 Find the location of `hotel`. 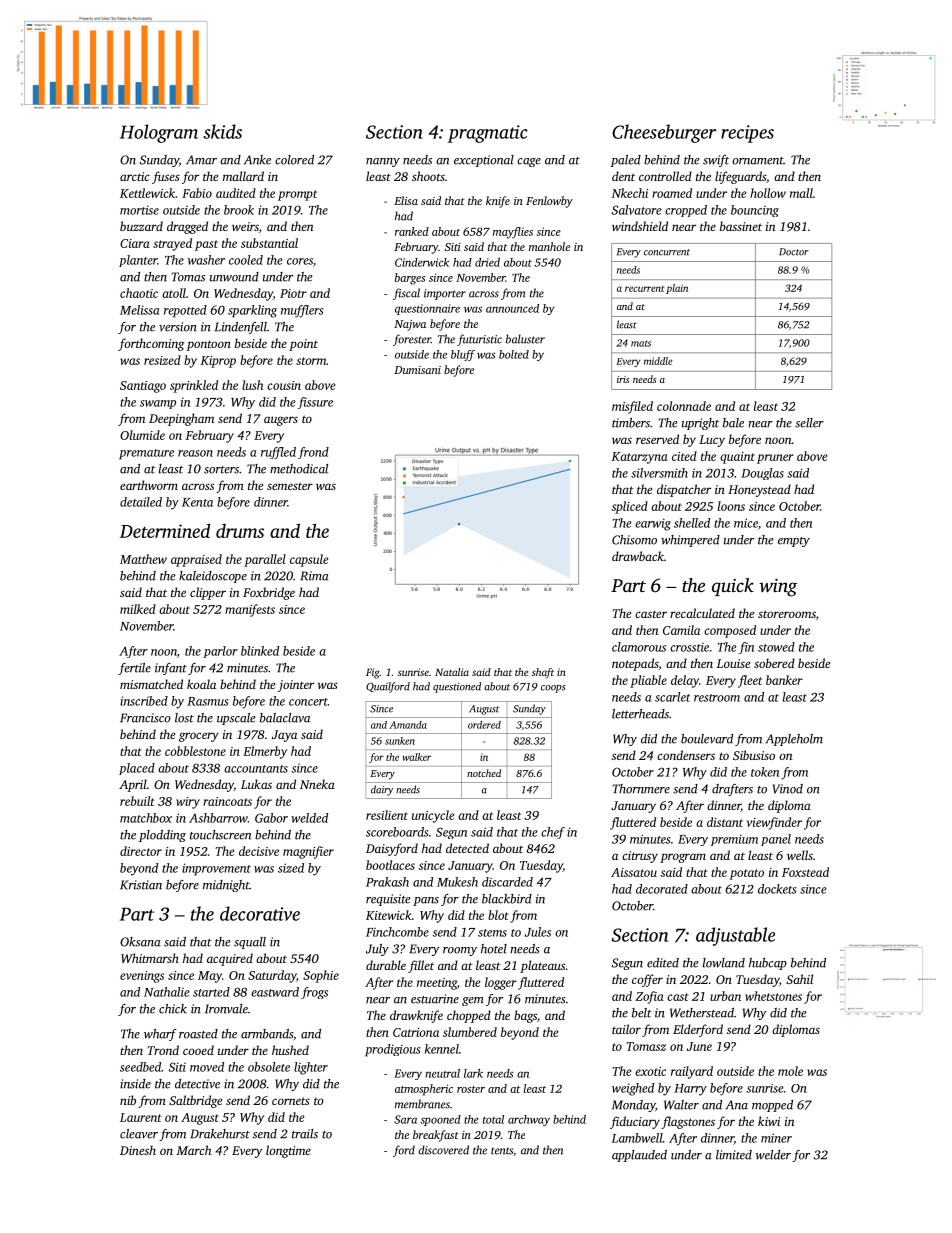

hotel is located at coordinates (494, 949).
